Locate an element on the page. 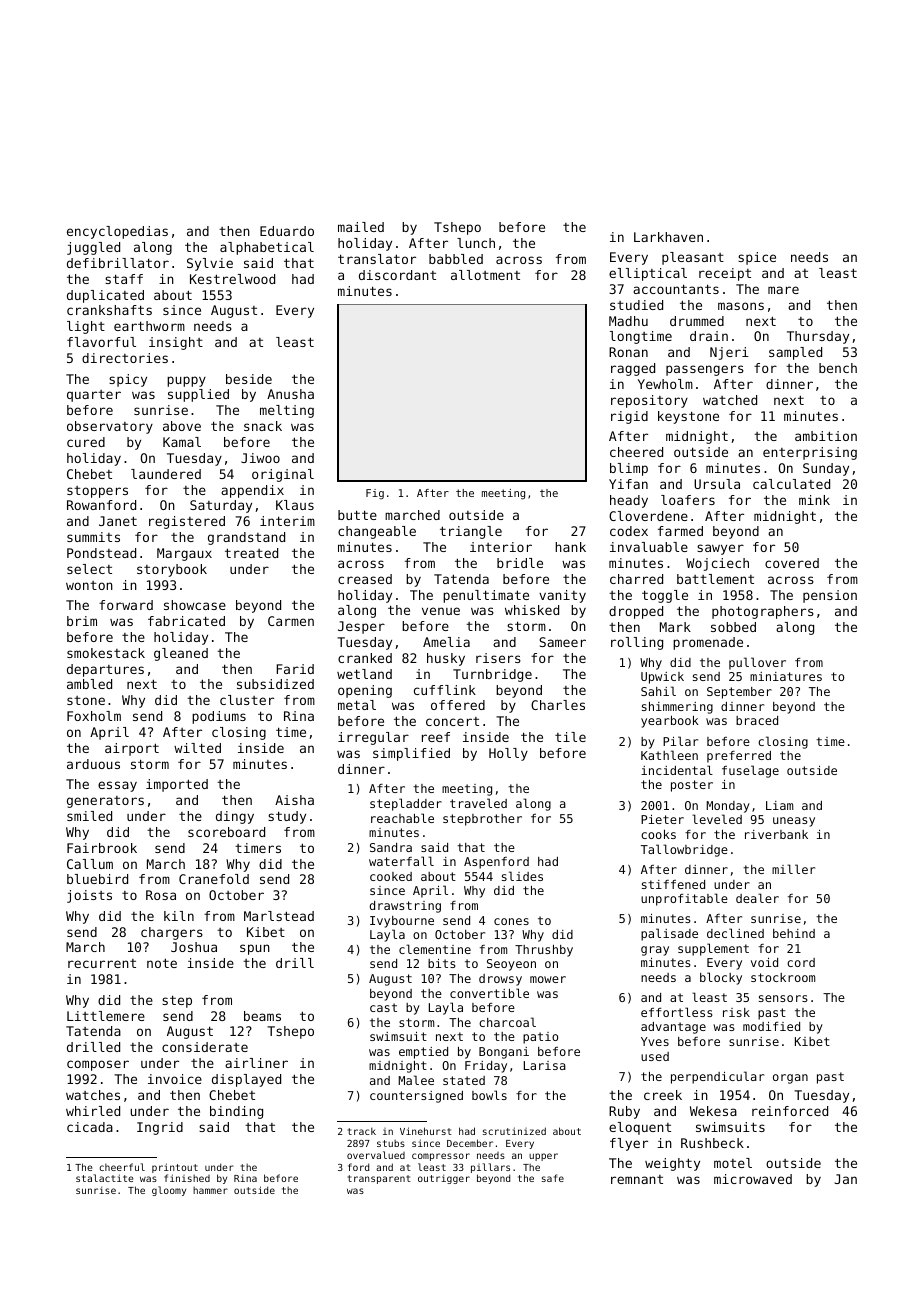 The height and width of the image is (1308, 924). simplified is located at coordinates (411, 754).
